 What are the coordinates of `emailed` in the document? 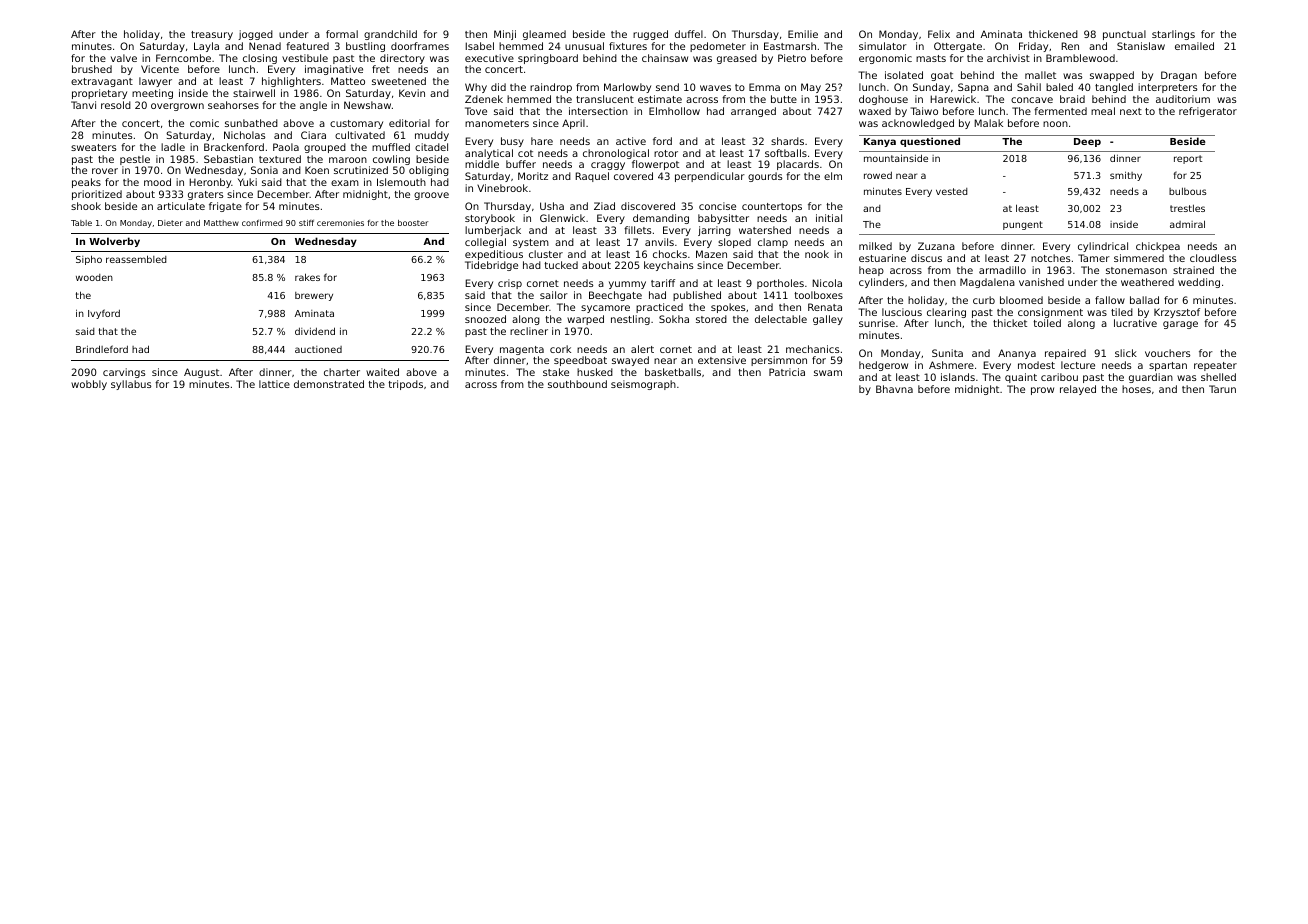 It's located at (1194, 46).
